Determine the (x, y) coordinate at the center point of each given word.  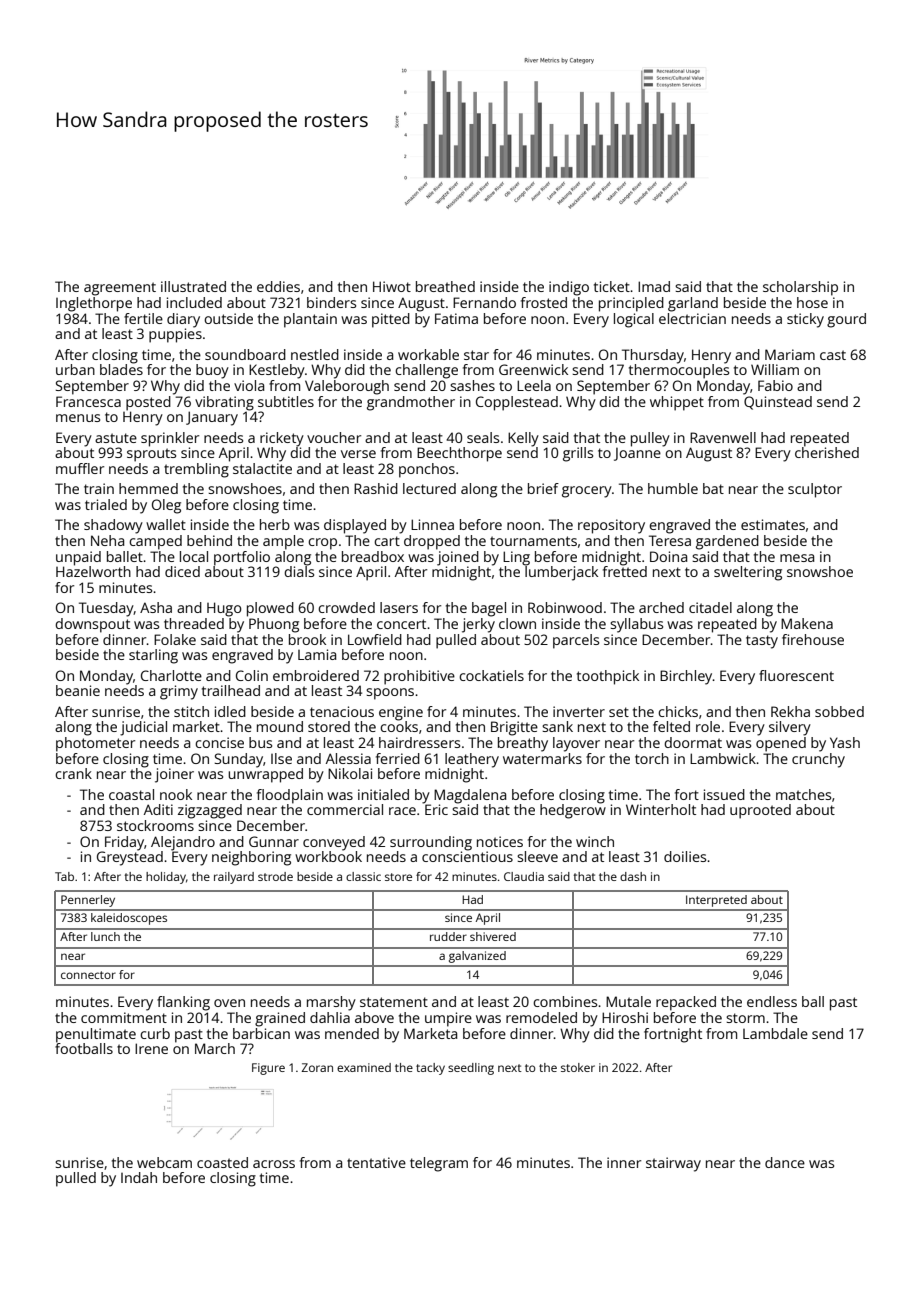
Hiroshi (625, 1017)
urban (75, 369)
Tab (64, 876)
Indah (139, 1177)
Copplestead (517, 403)
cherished (827, 452)
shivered (493, 936)
